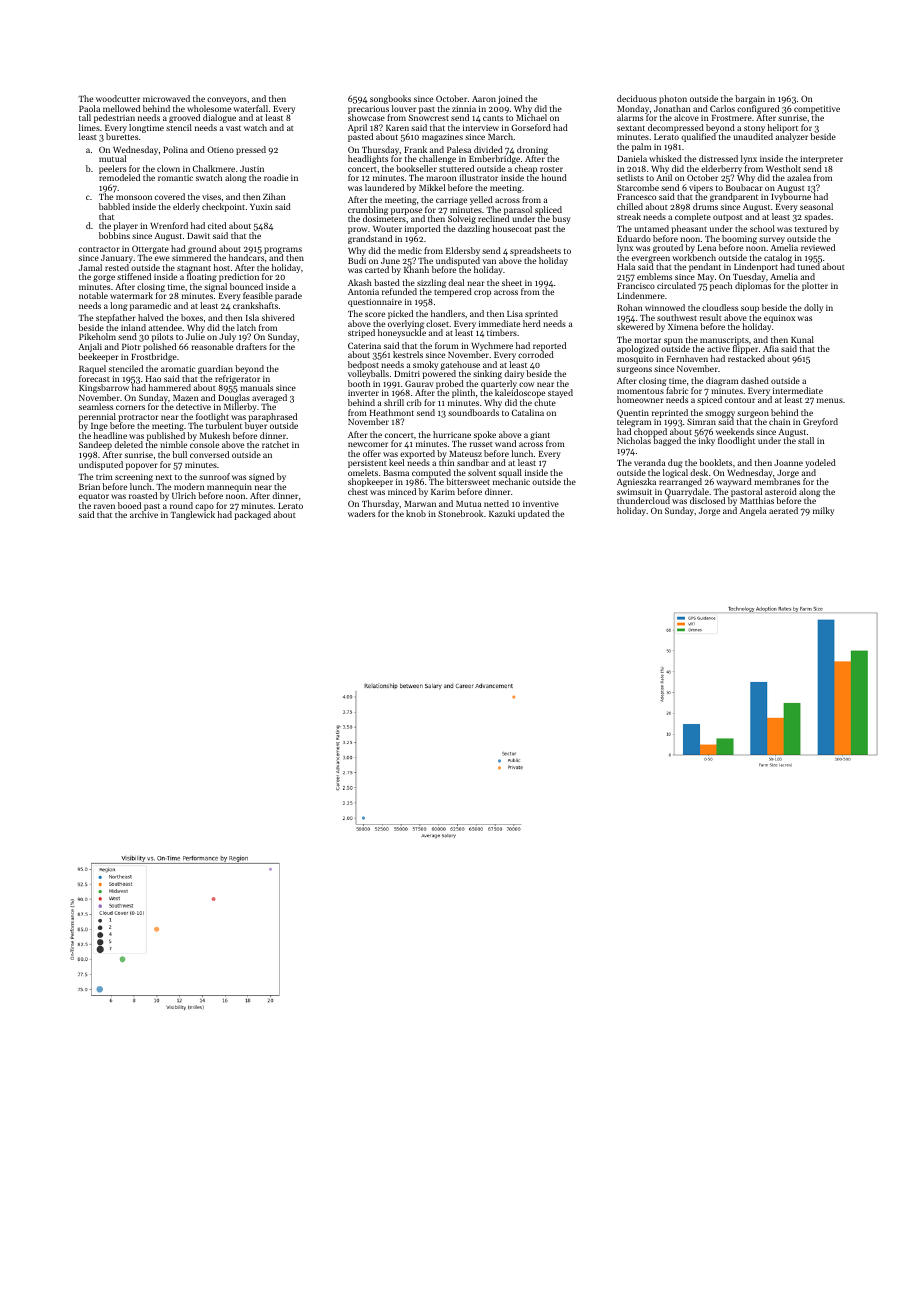 Image resolution: width=924 pixels, height=1308 pixels. I want to click on carriage, so click(451, 201).
